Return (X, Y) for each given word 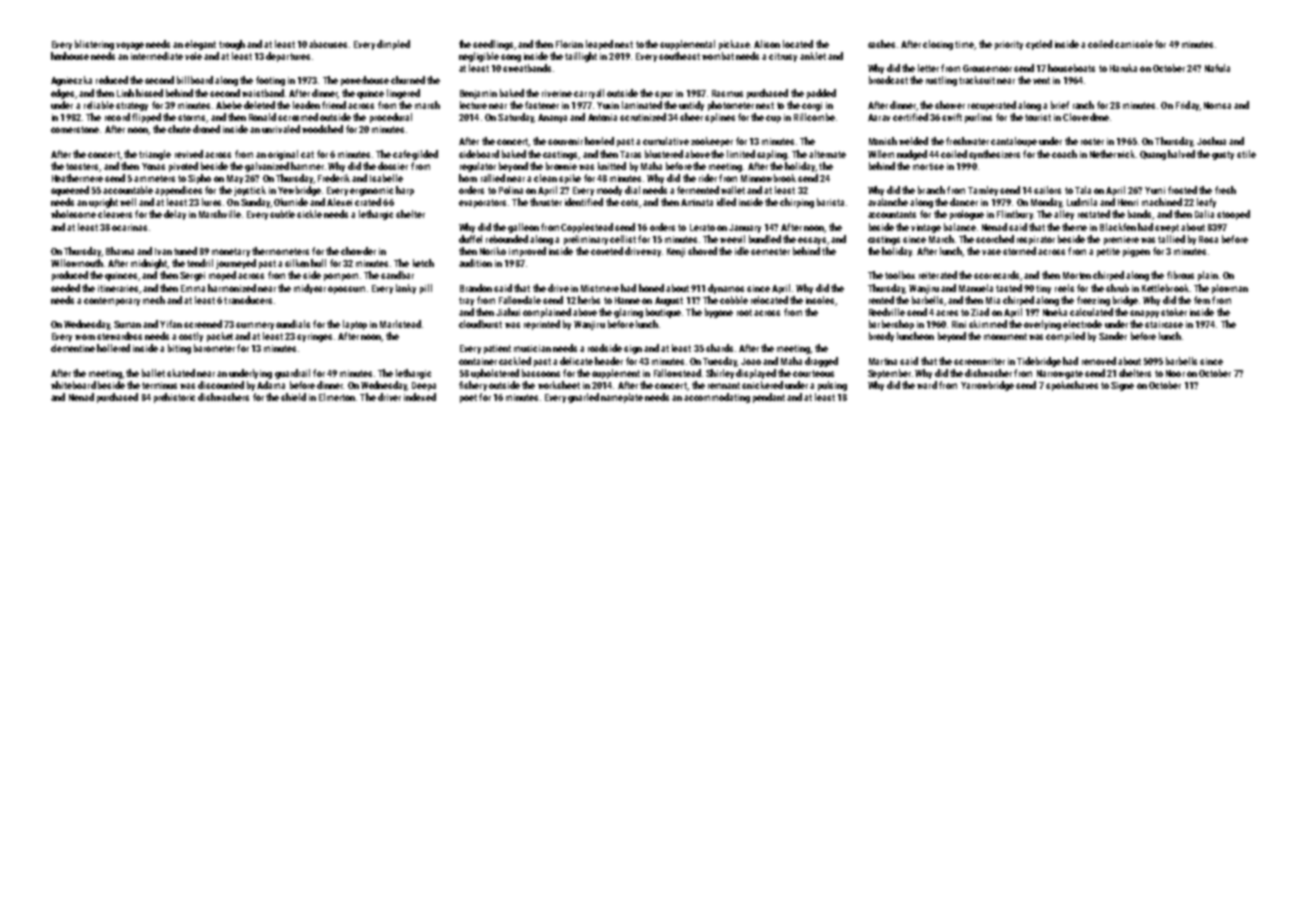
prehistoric (174, 398)
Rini (959, 324)
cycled (1039, 45)
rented (881, 300)
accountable (128, 190)
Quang (1153, 155)
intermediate (157, 56)
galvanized (267, 167)
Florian (569, 44)
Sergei (192, 276)
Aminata (697, 202)
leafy (1206, 203)
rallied (493, 178)
